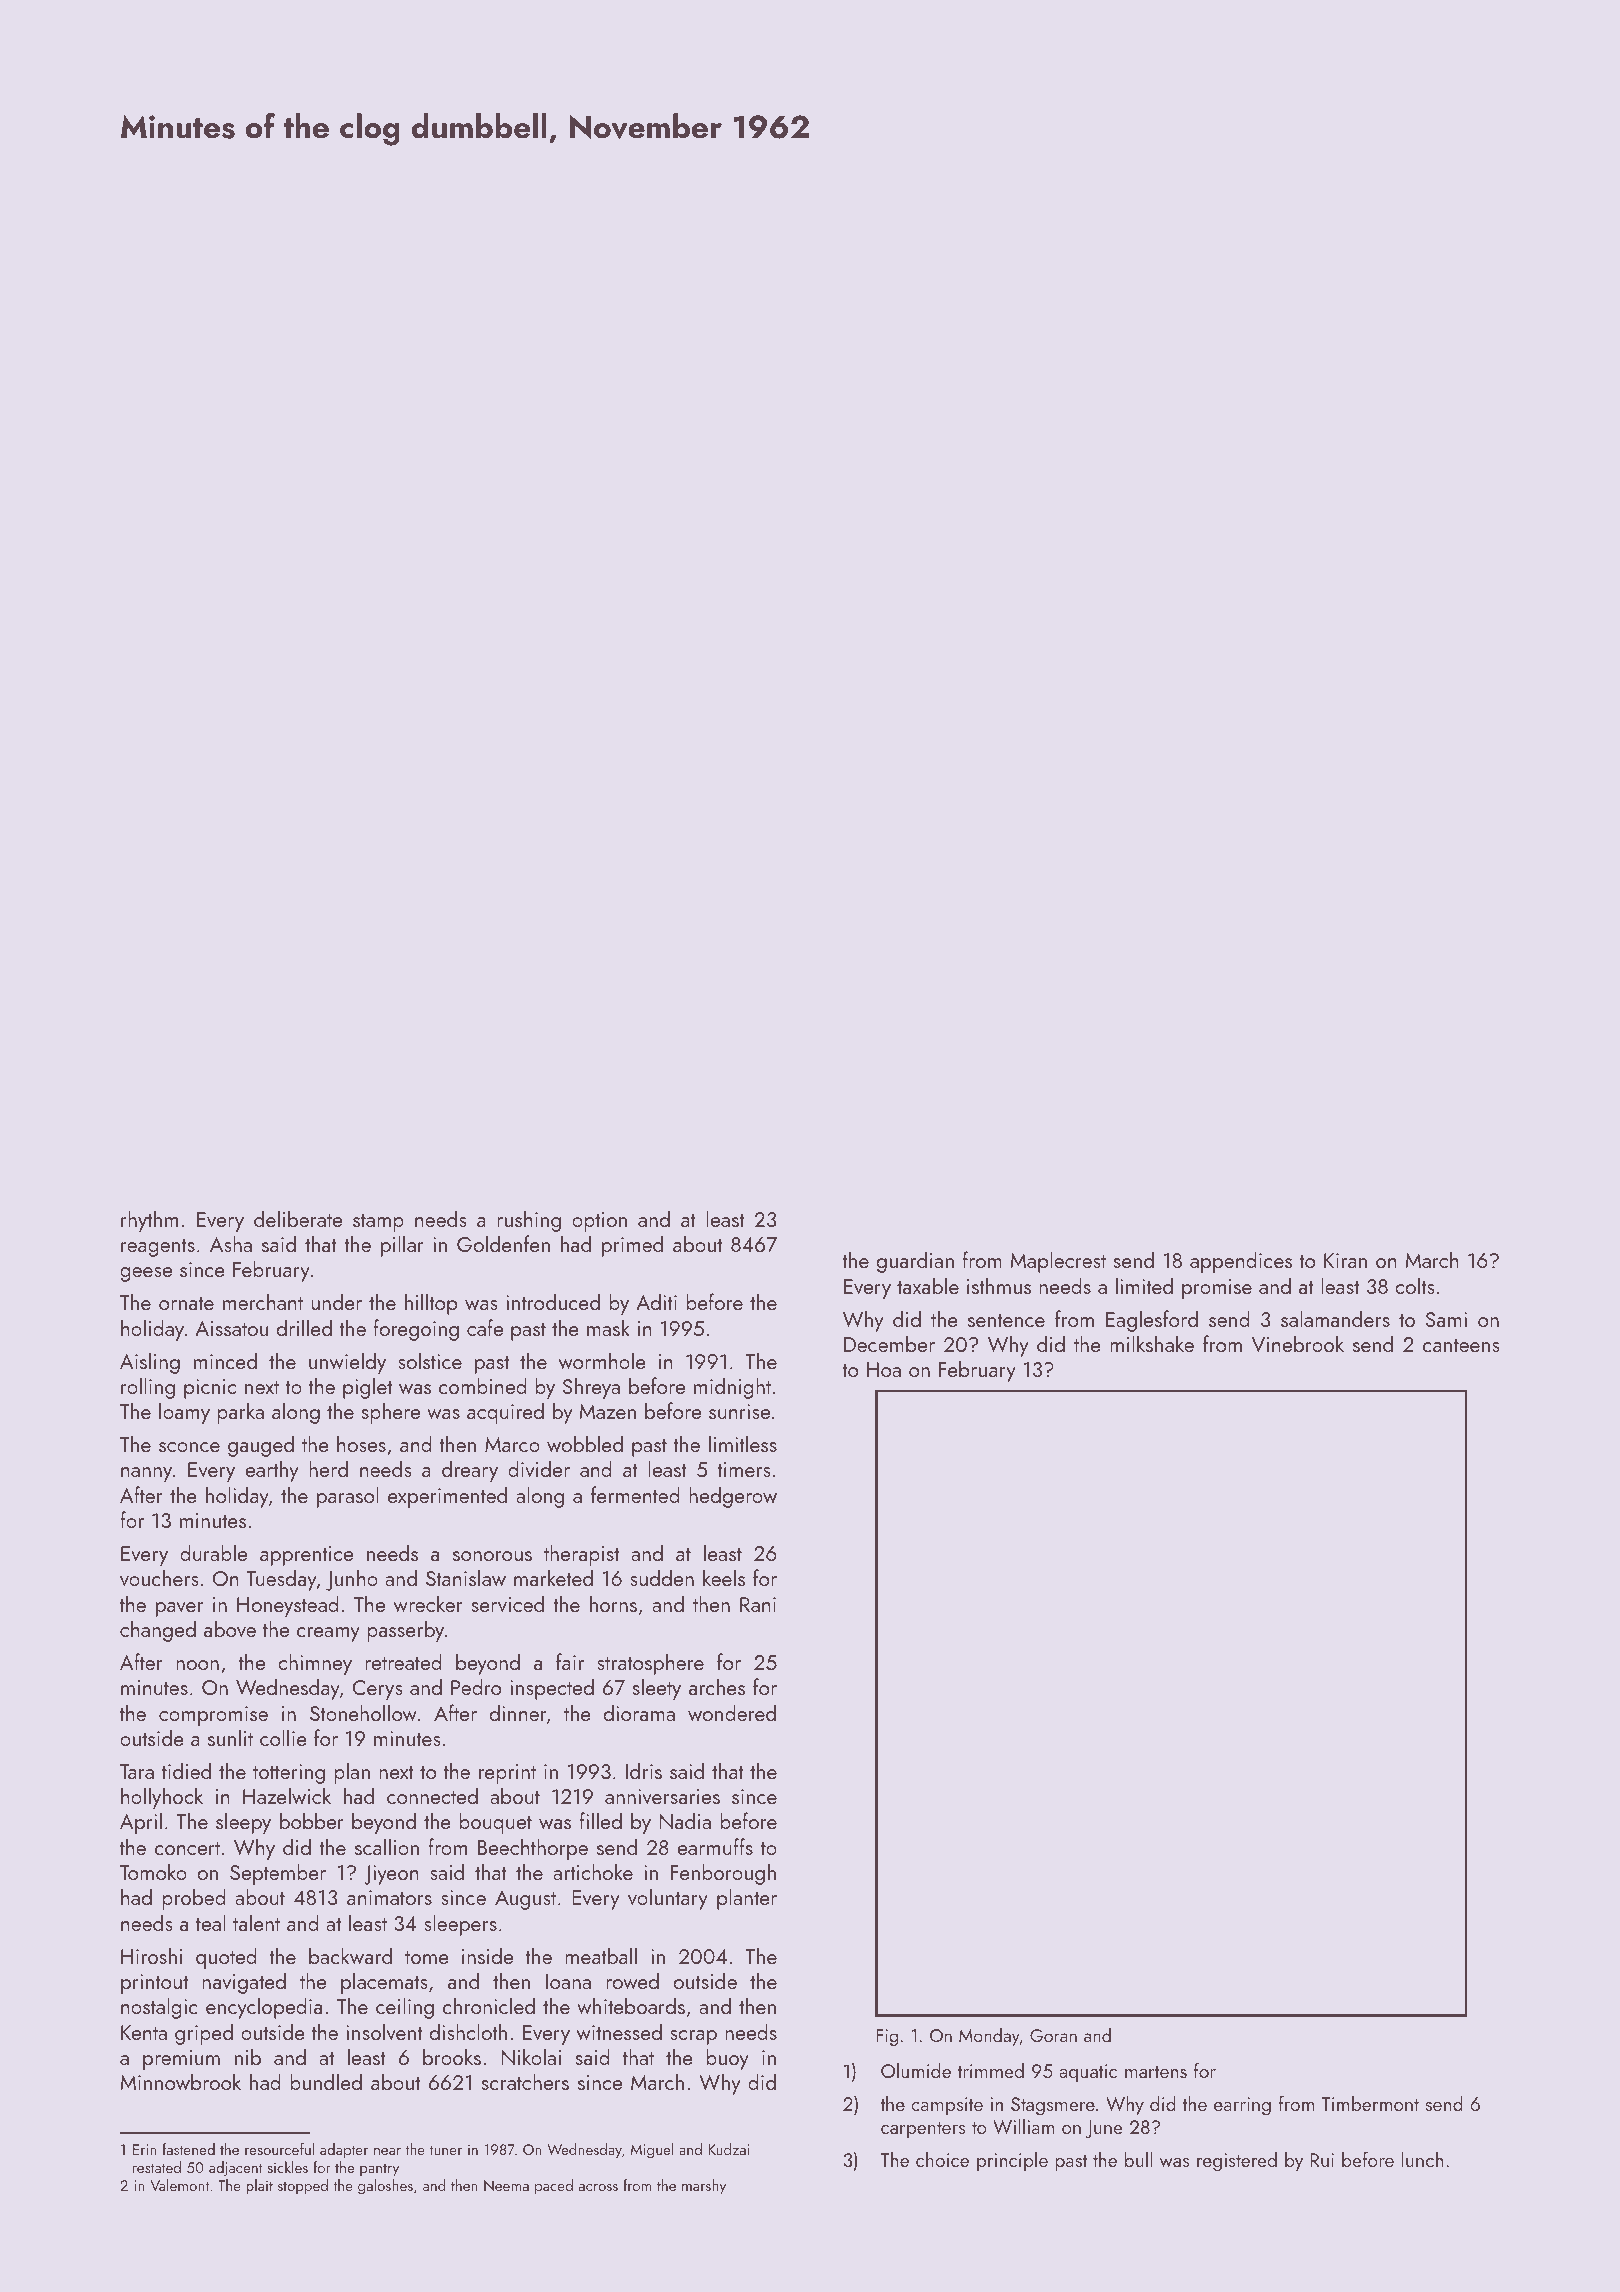 This page has height=2292, width=1620. What do you see at coordinates (884, 1369) in the page?
I see `Hoa` at bounding box center [884, 1369].
